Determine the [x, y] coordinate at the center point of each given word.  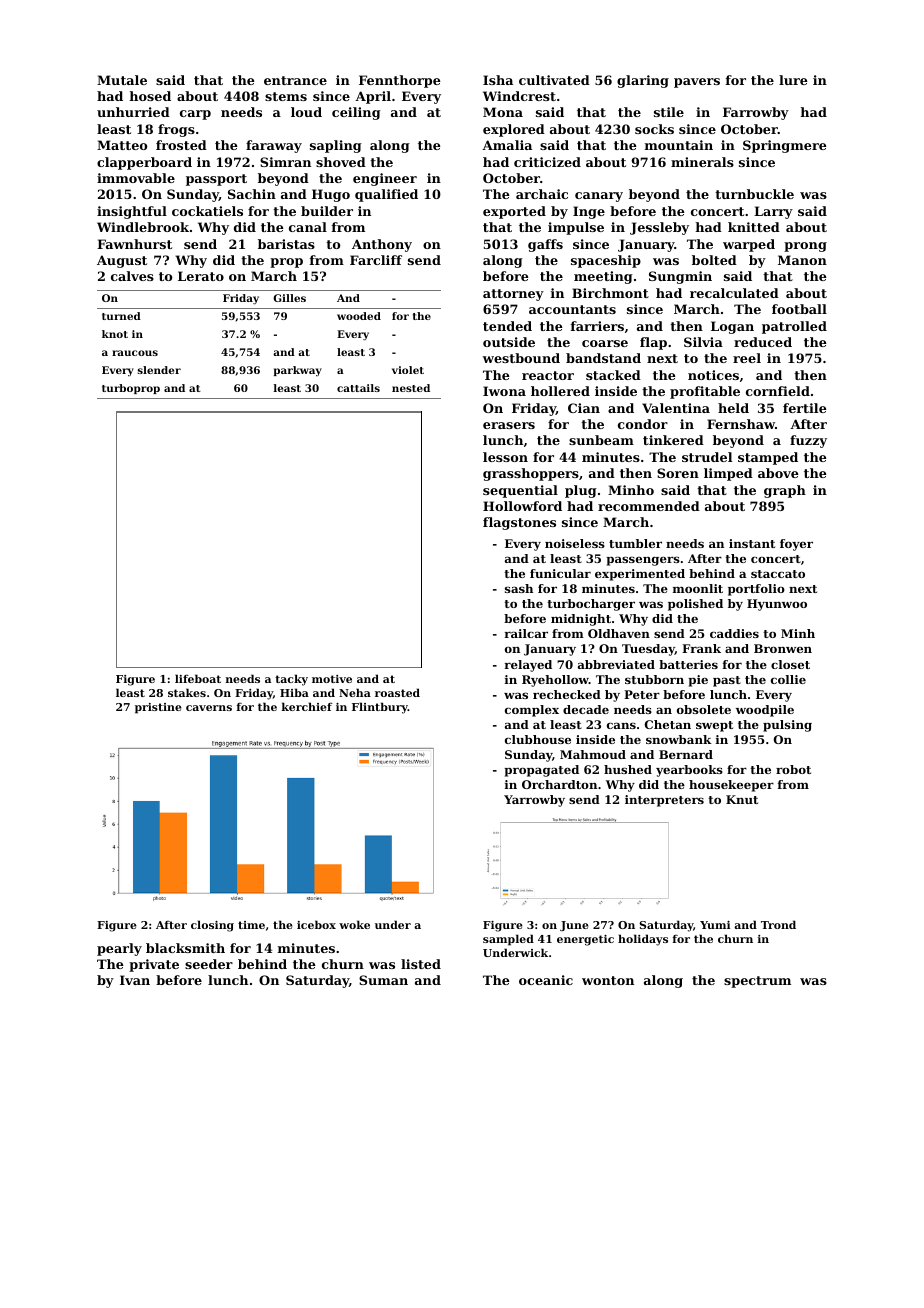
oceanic [546, 980]
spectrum [757, 982]
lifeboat [198, 678]
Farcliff [376, 260]
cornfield [778, 391]
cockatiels [207, 211]
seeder [209, 964]
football [799, 309]
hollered [560, 391]
